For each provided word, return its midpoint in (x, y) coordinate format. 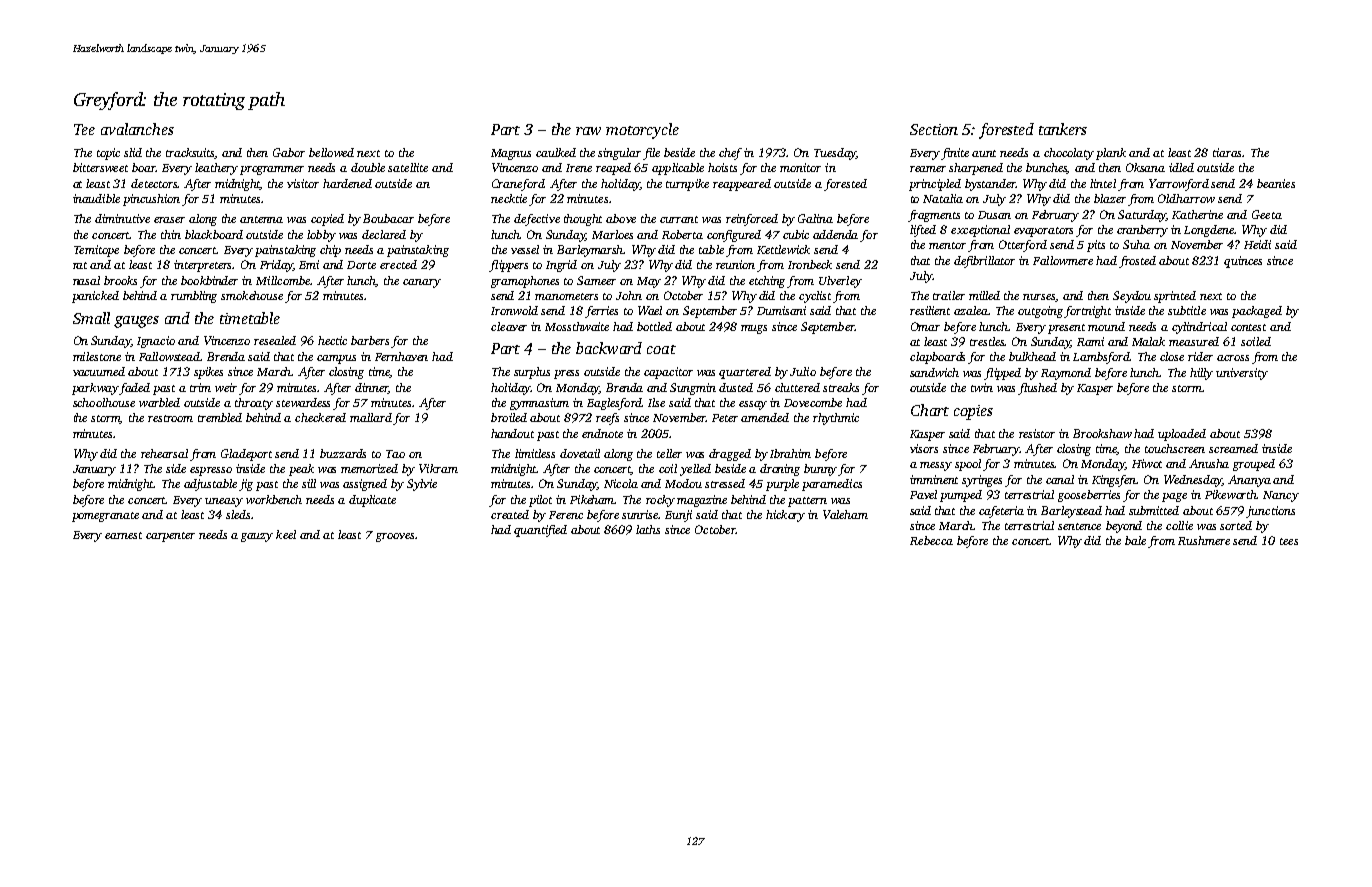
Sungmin (693, 389)
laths (648, 529)
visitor (303, 183)
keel (286, 534)
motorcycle (642, 131)
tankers (1063, 129)
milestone (97, 356)
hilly (1201, 374)
